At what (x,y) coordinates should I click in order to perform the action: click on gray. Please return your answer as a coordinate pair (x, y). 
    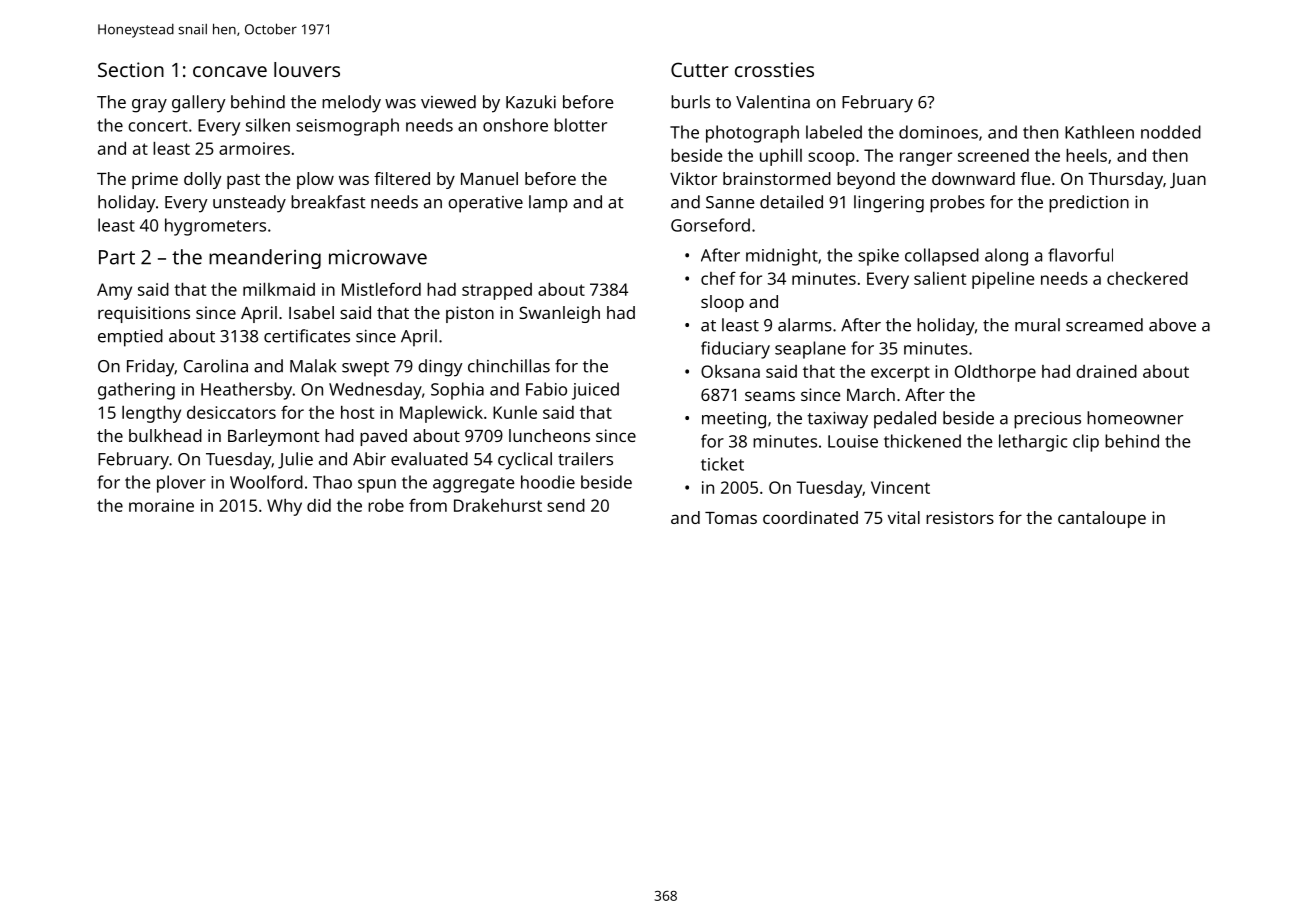
    Looking at the image, I should click on (149, 106).
